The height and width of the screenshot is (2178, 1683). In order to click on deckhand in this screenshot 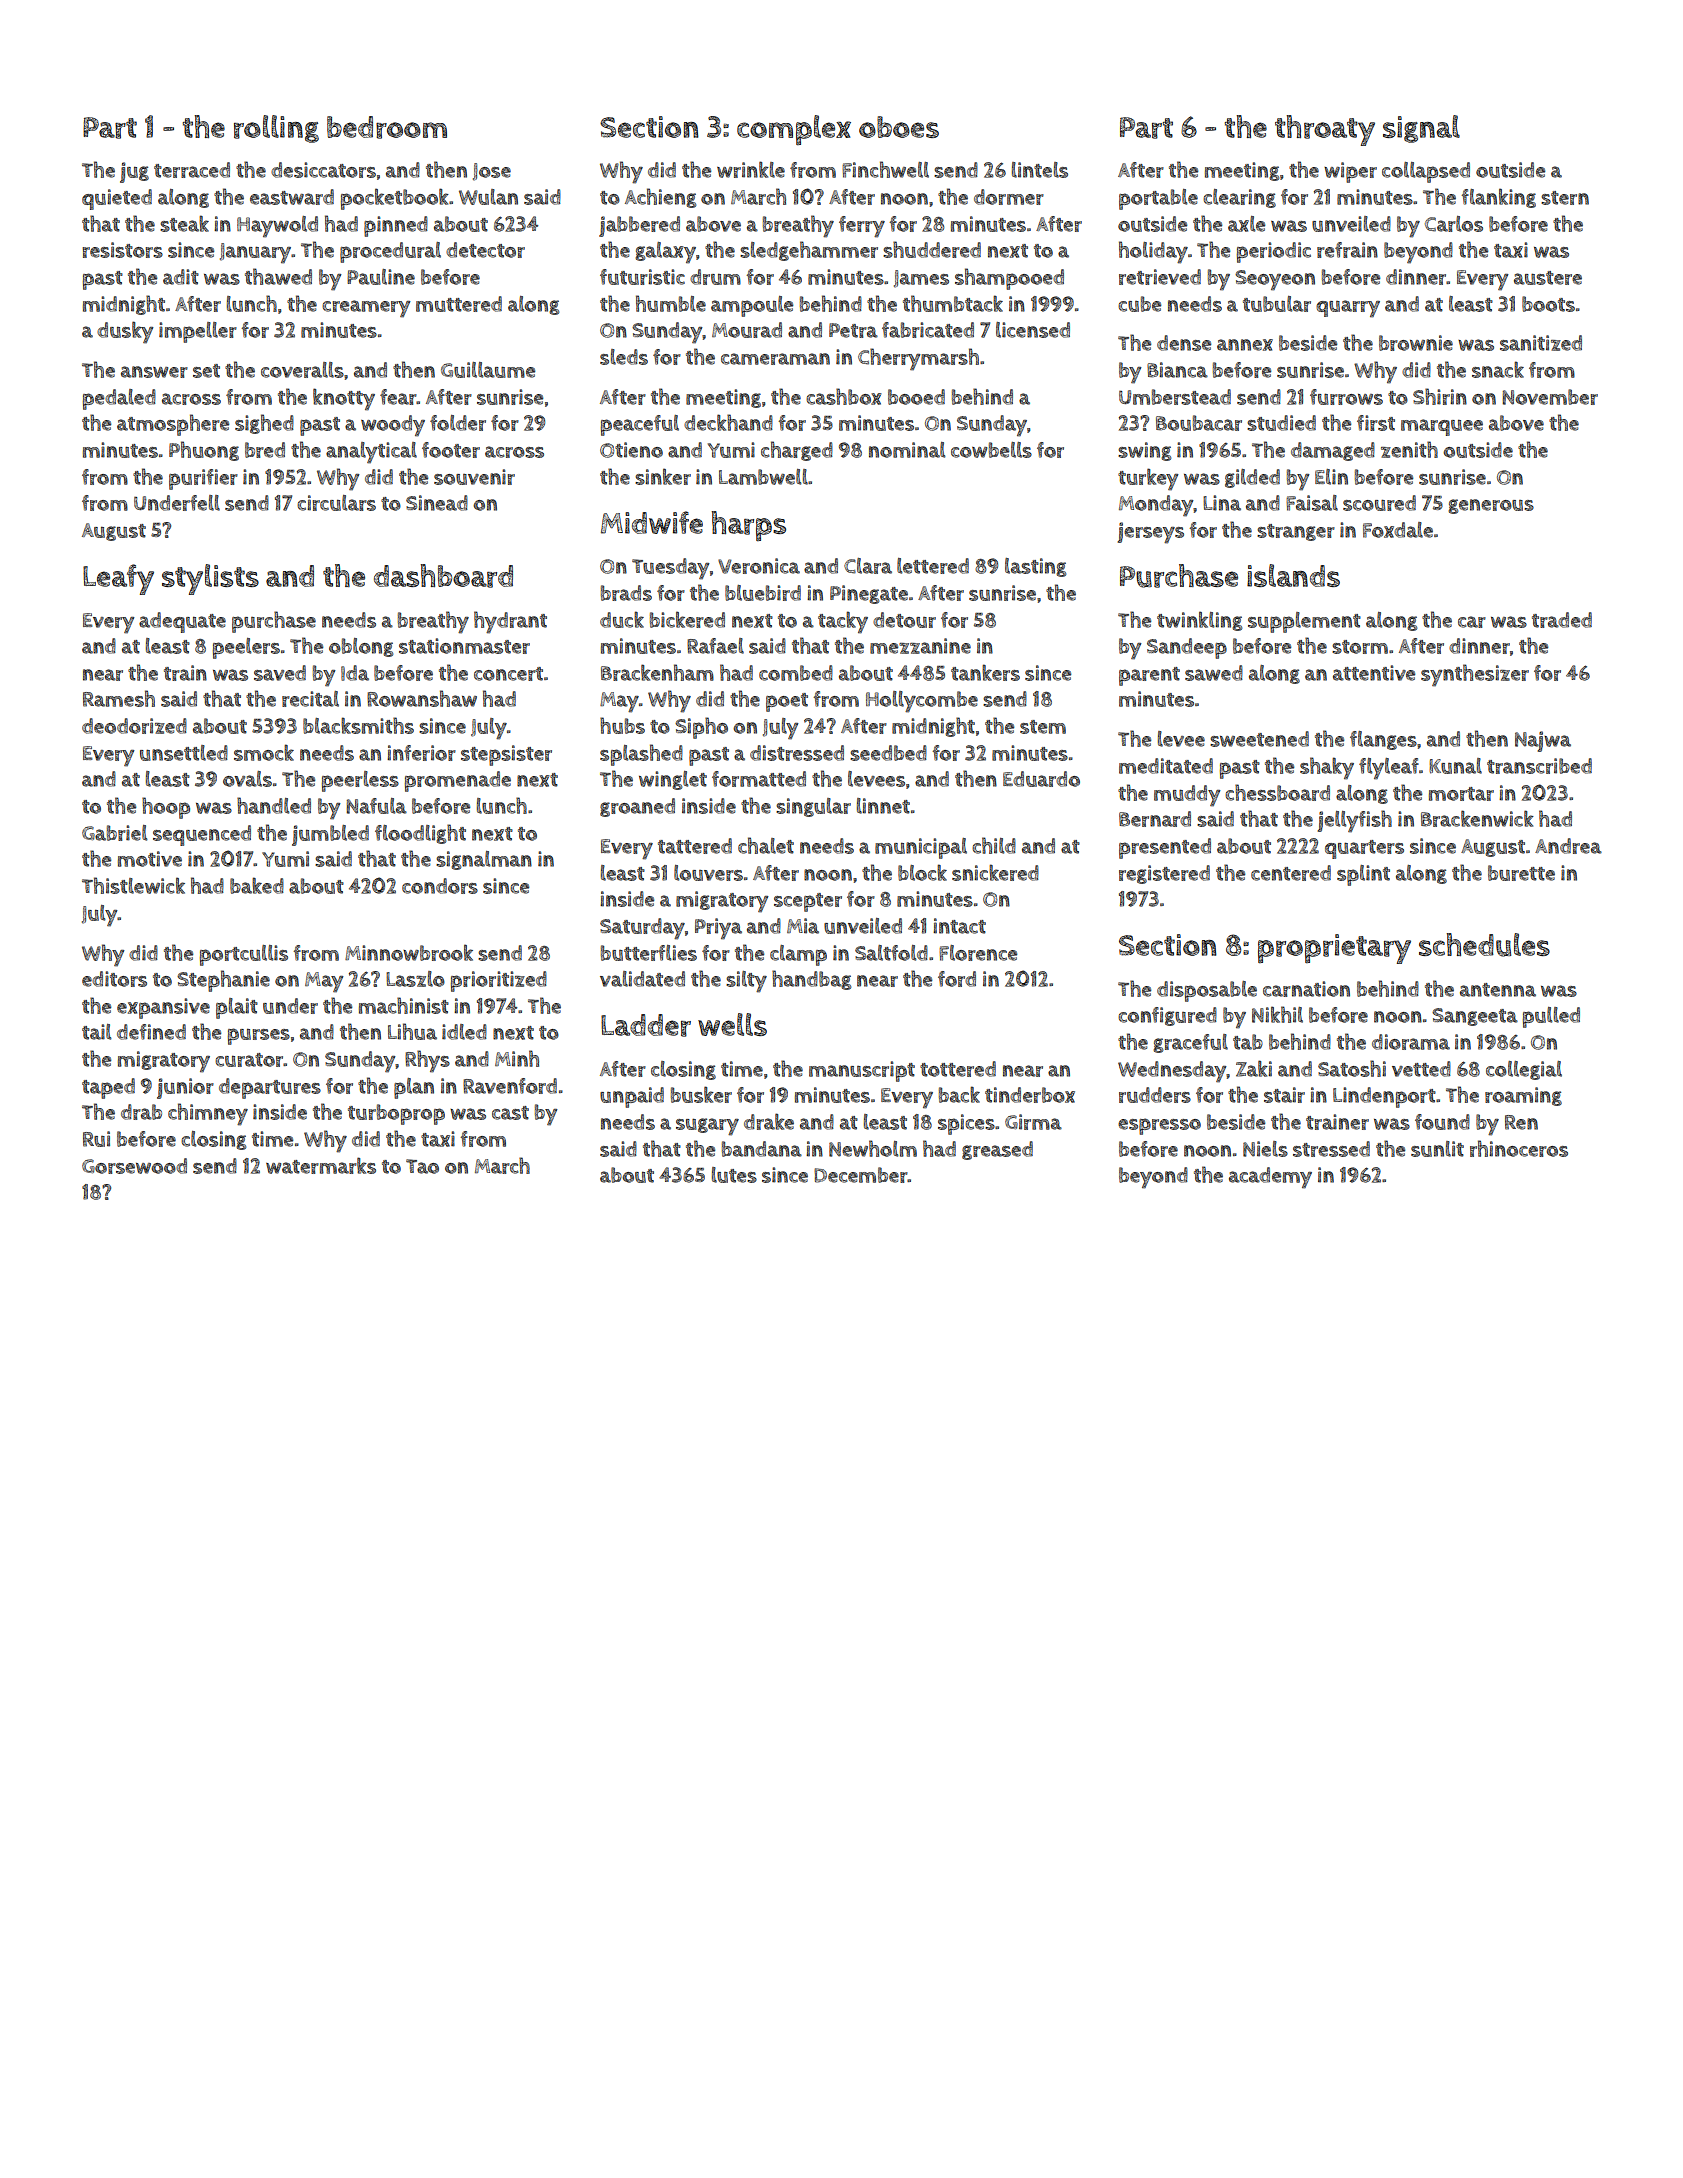, I will do `click(728, 422)`.
